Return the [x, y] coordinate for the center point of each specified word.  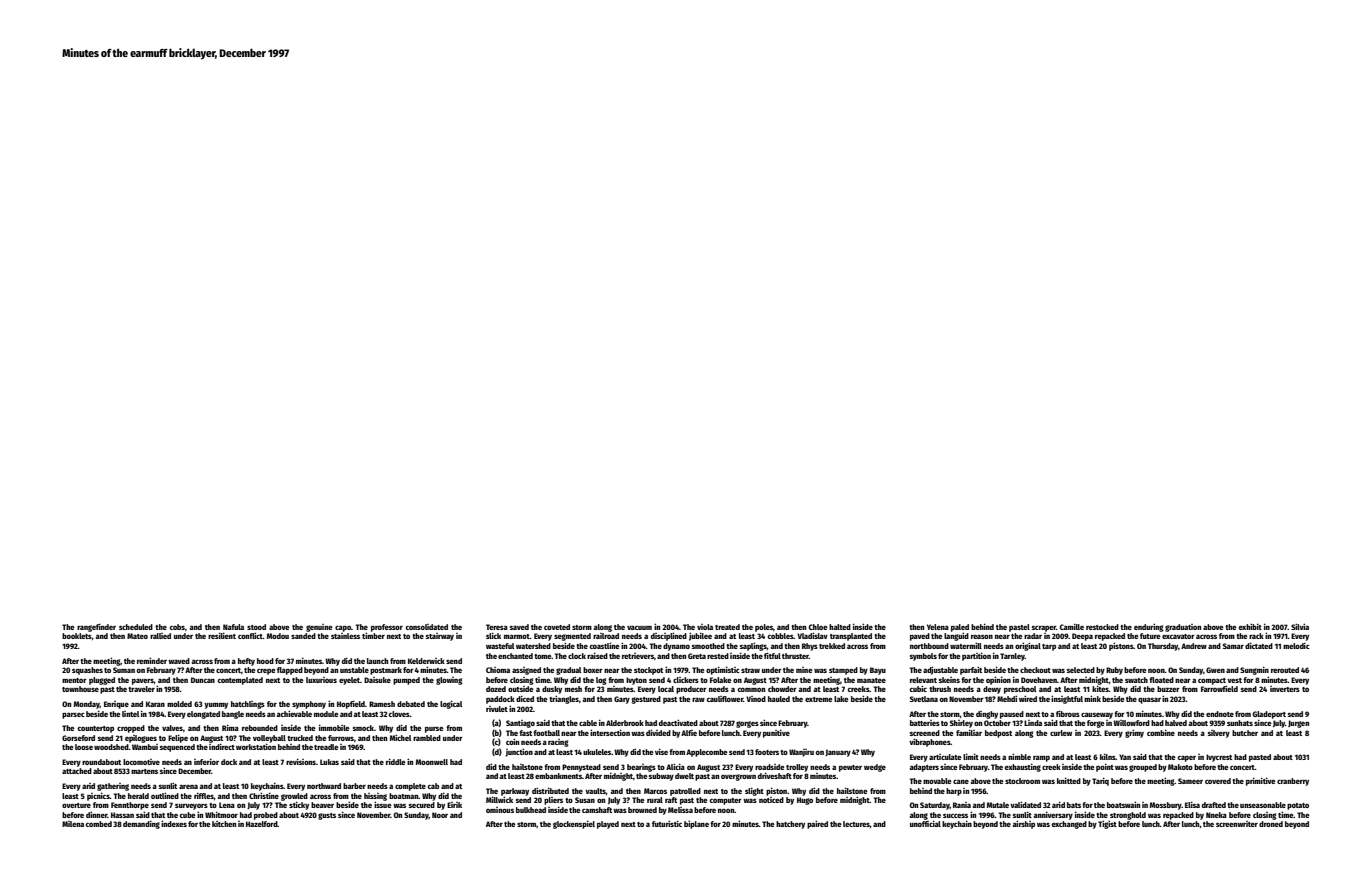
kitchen [224, 824]
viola [705, 627]
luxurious [321, 680]
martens [144, 771]
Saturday [935, 806]
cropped [131, 729]
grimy [1134, 733]
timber [373, 635]
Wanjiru [801, 753]
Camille [1072, 626]
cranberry [1293, 782]
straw [750, 670]
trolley [797, 768]
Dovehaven [1039, 680]
